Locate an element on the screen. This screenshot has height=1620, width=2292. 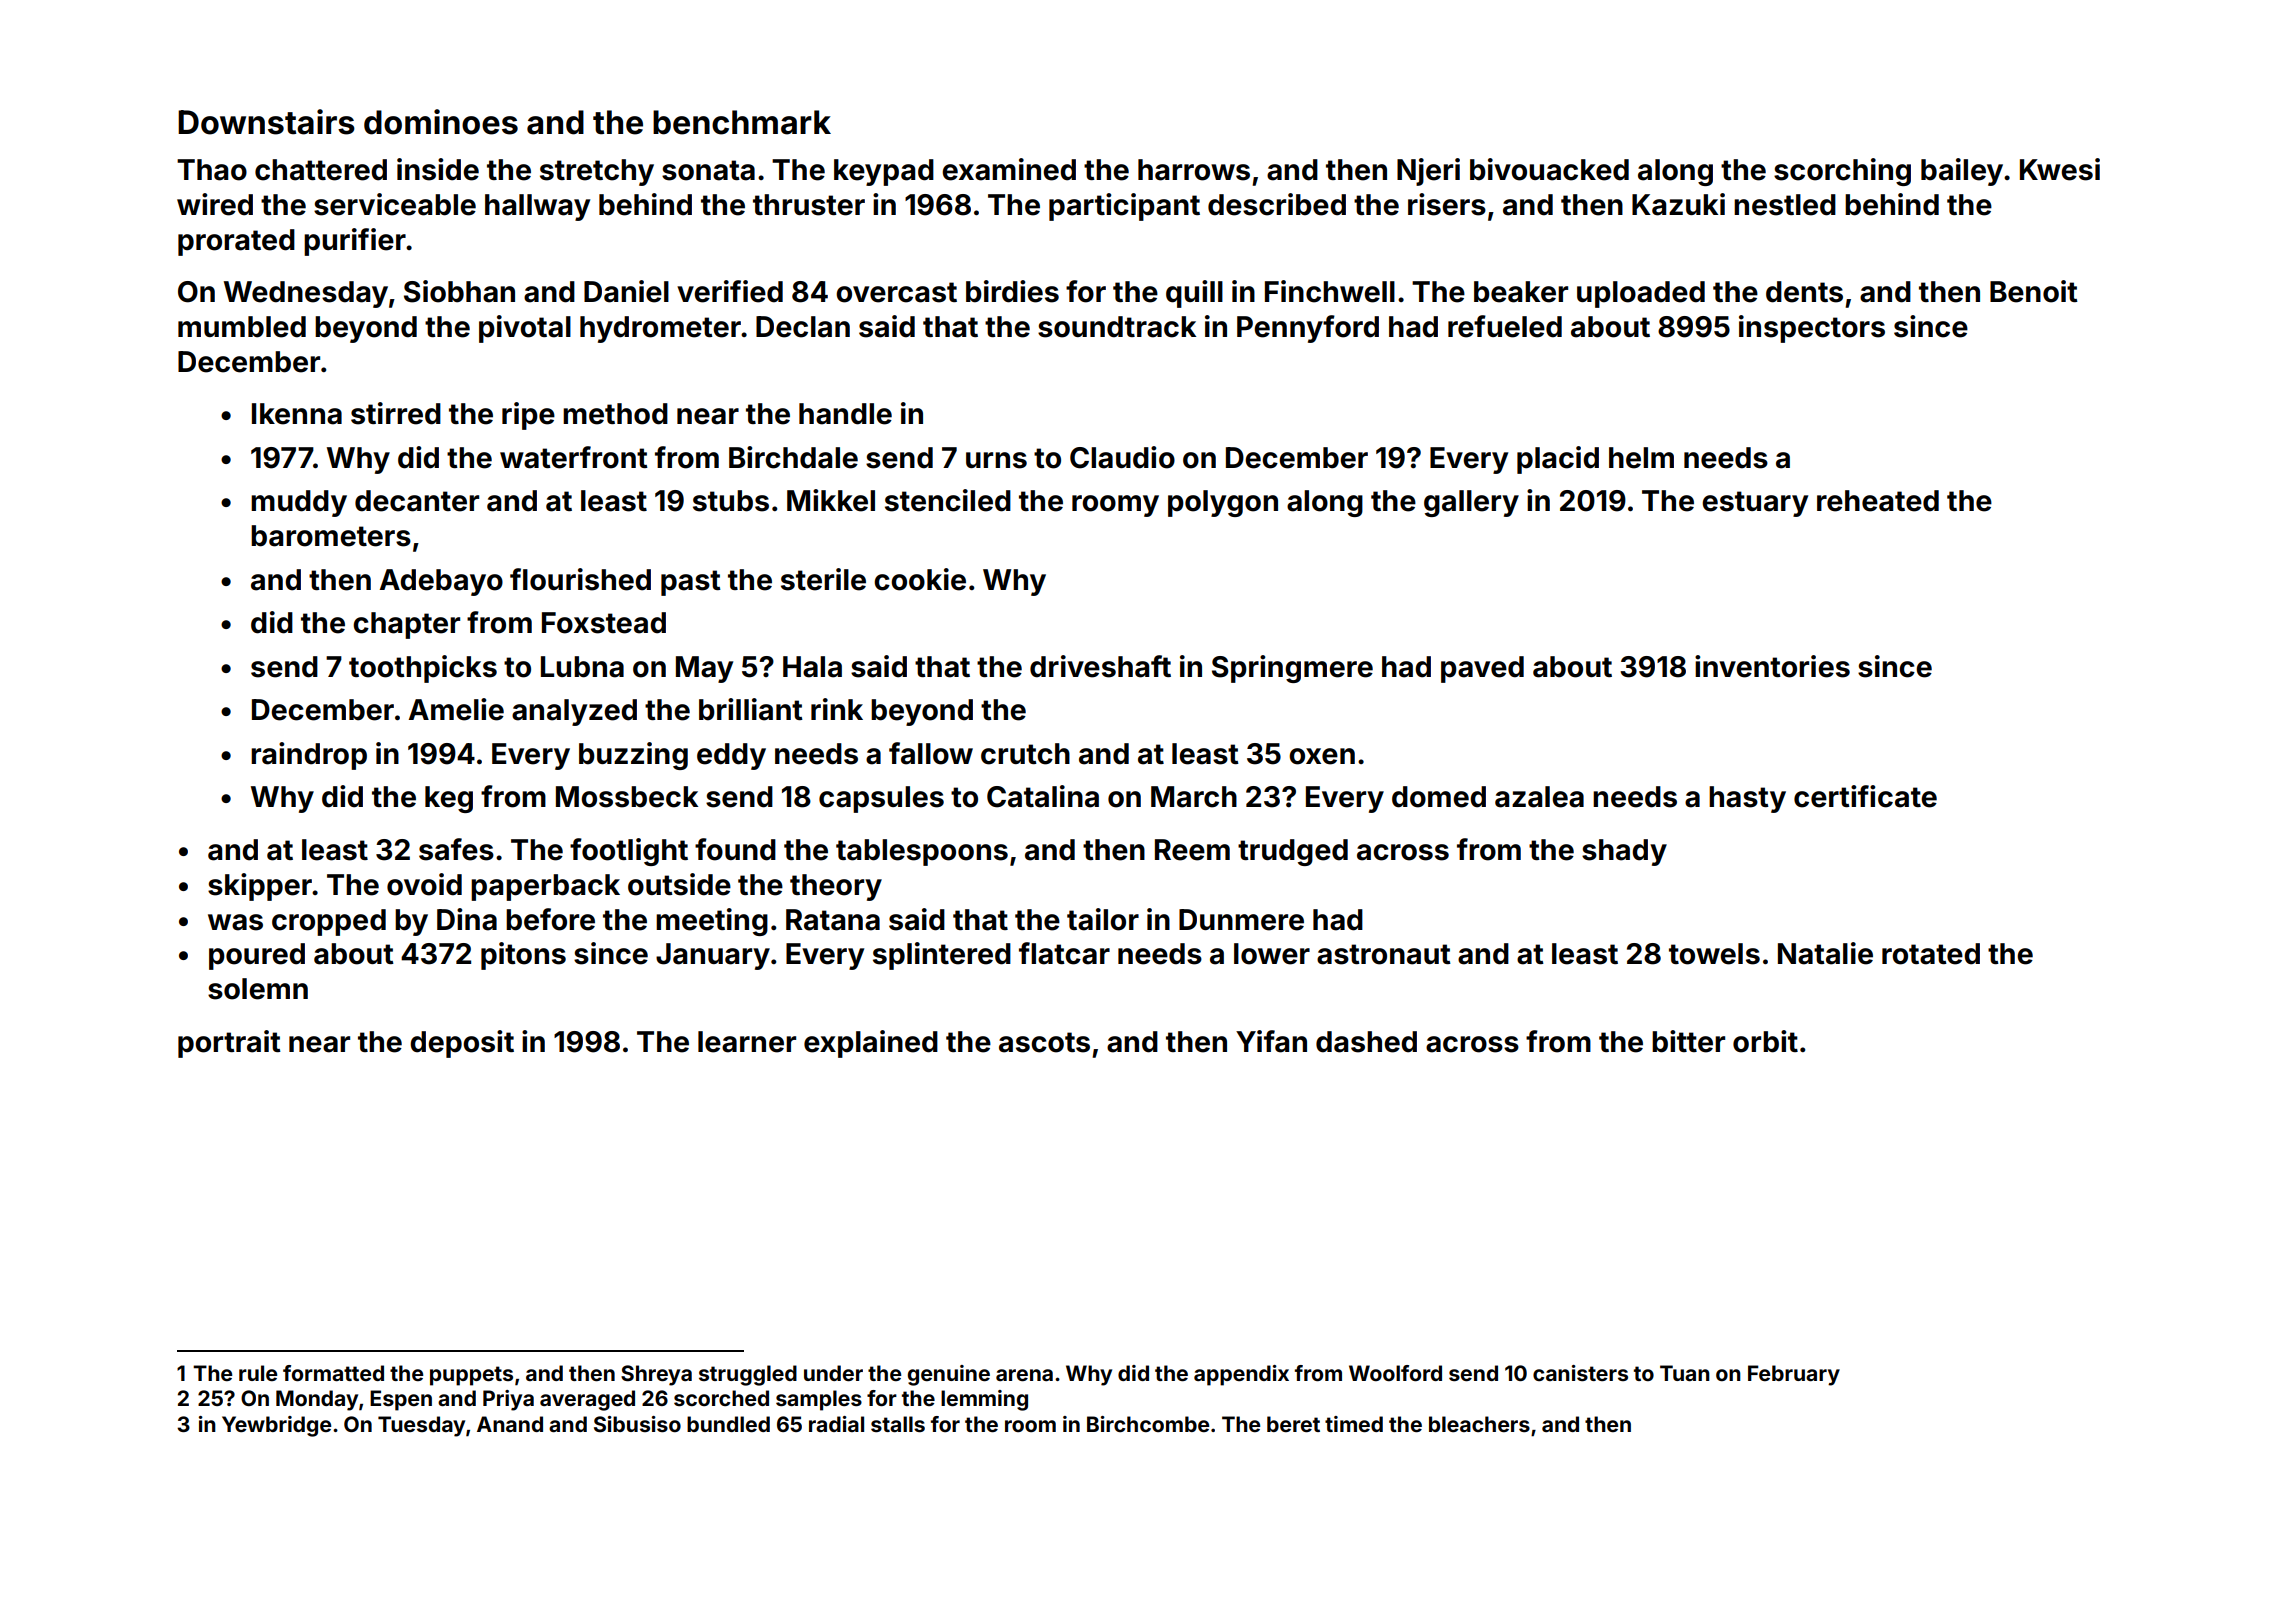
portrait is located at coordinates (229, 1044).
